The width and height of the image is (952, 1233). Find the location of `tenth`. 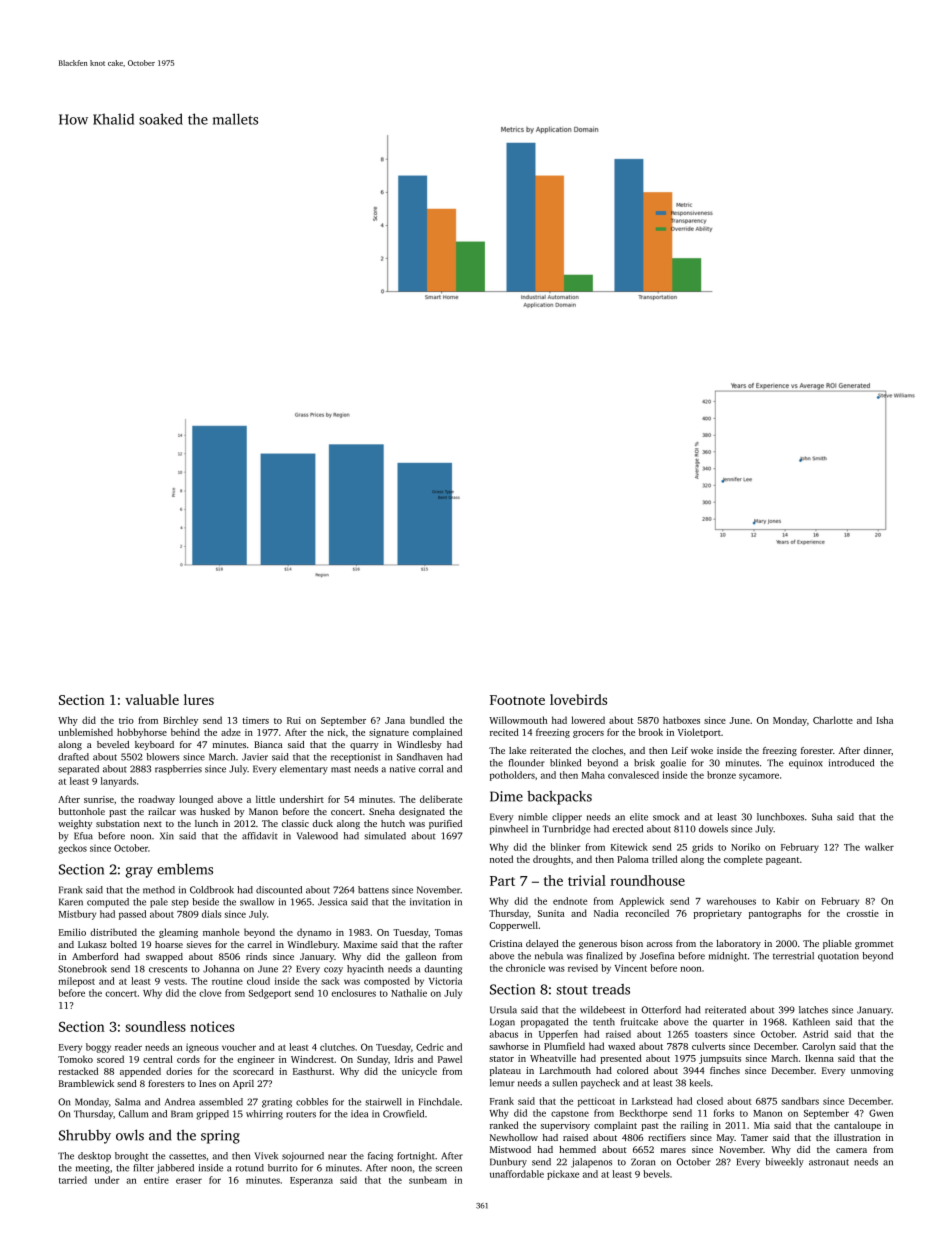

tenth is located at coordinates (604, 1022).
